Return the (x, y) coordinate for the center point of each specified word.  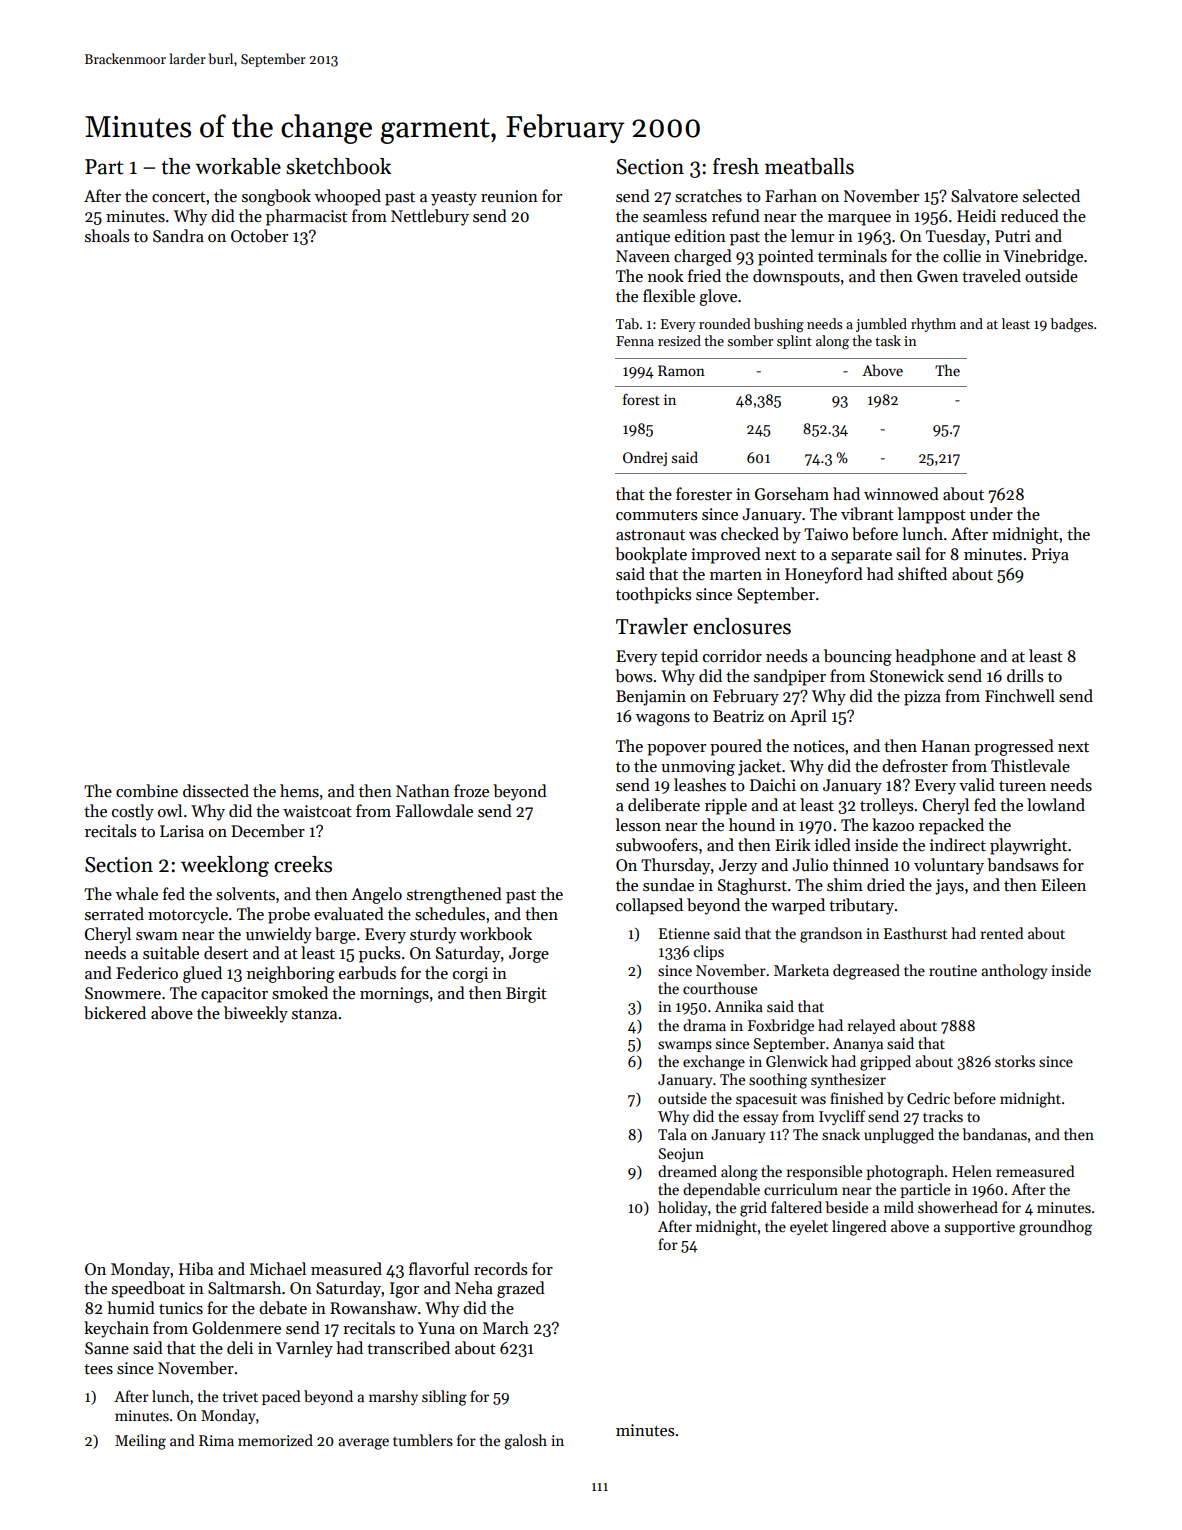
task (888, 340)
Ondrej (645, 458)
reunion (509, 196)
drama (704, 1025)
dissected (216, 790)
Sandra (178, 236)
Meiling (140, 1442)
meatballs (809, 166)
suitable (171, 953)
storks (1015, 1061)
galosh (525, 1442)
